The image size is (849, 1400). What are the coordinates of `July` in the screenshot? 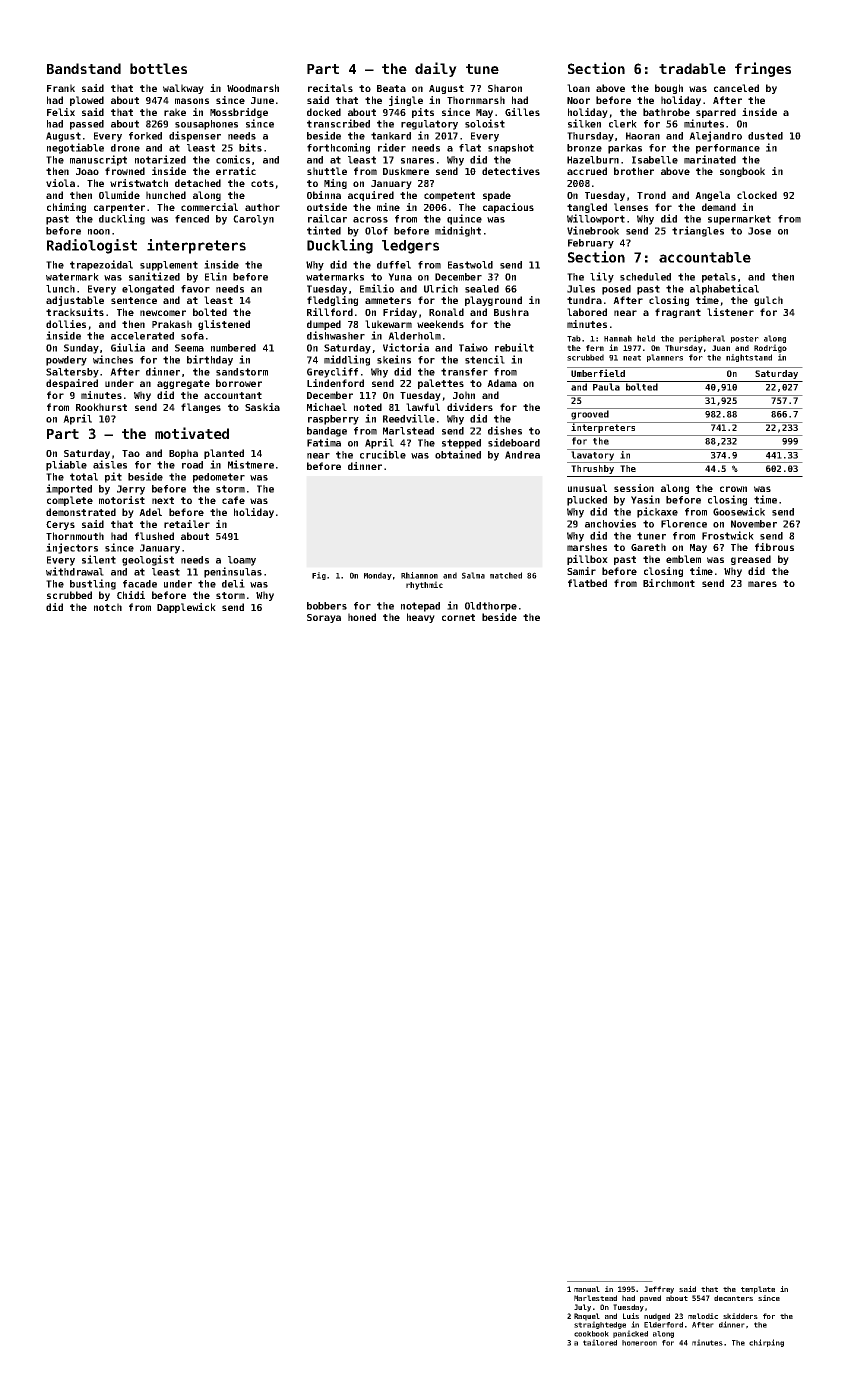 It's located at (582, 1308).
